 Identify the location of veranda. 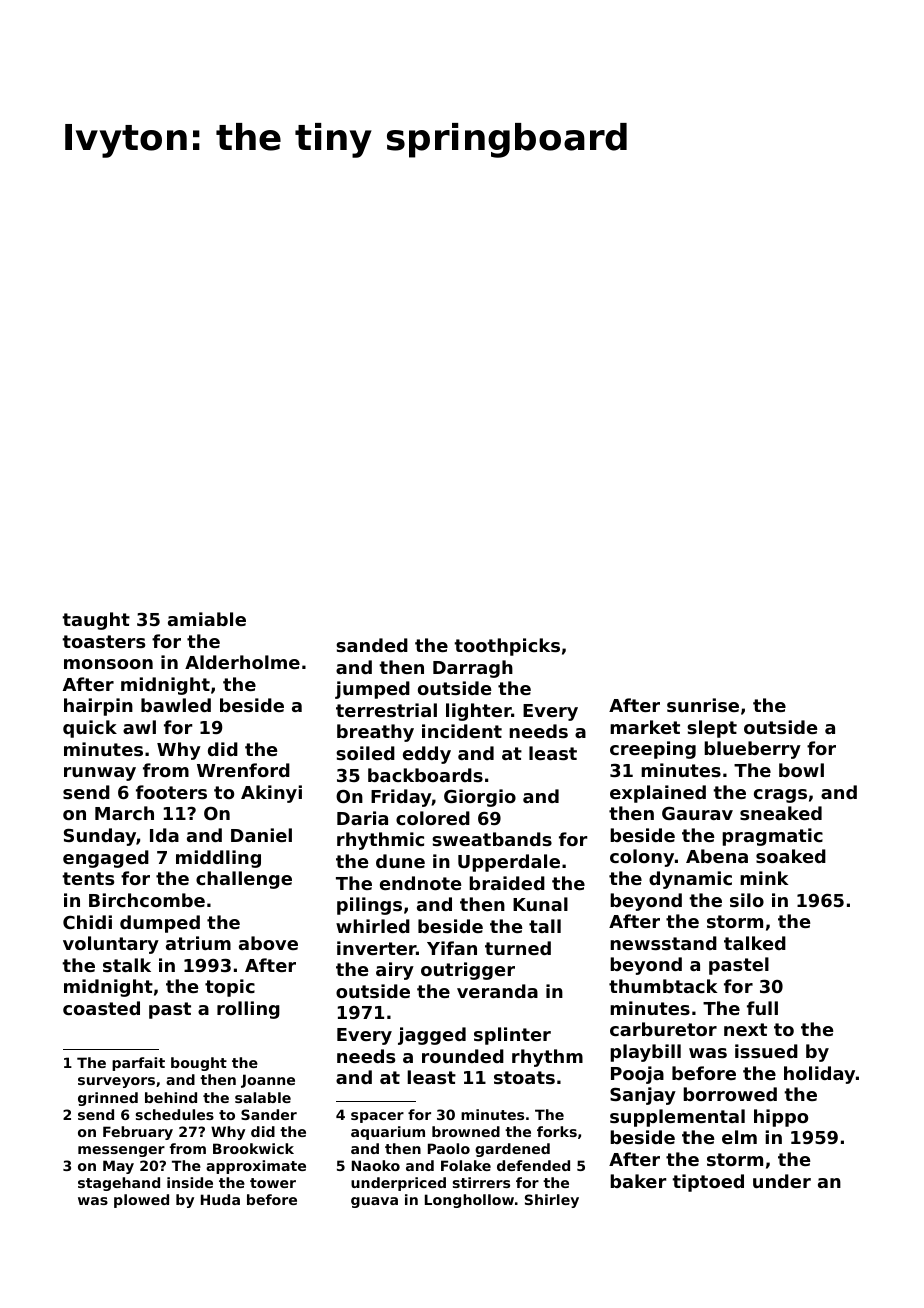
(497, 991).
